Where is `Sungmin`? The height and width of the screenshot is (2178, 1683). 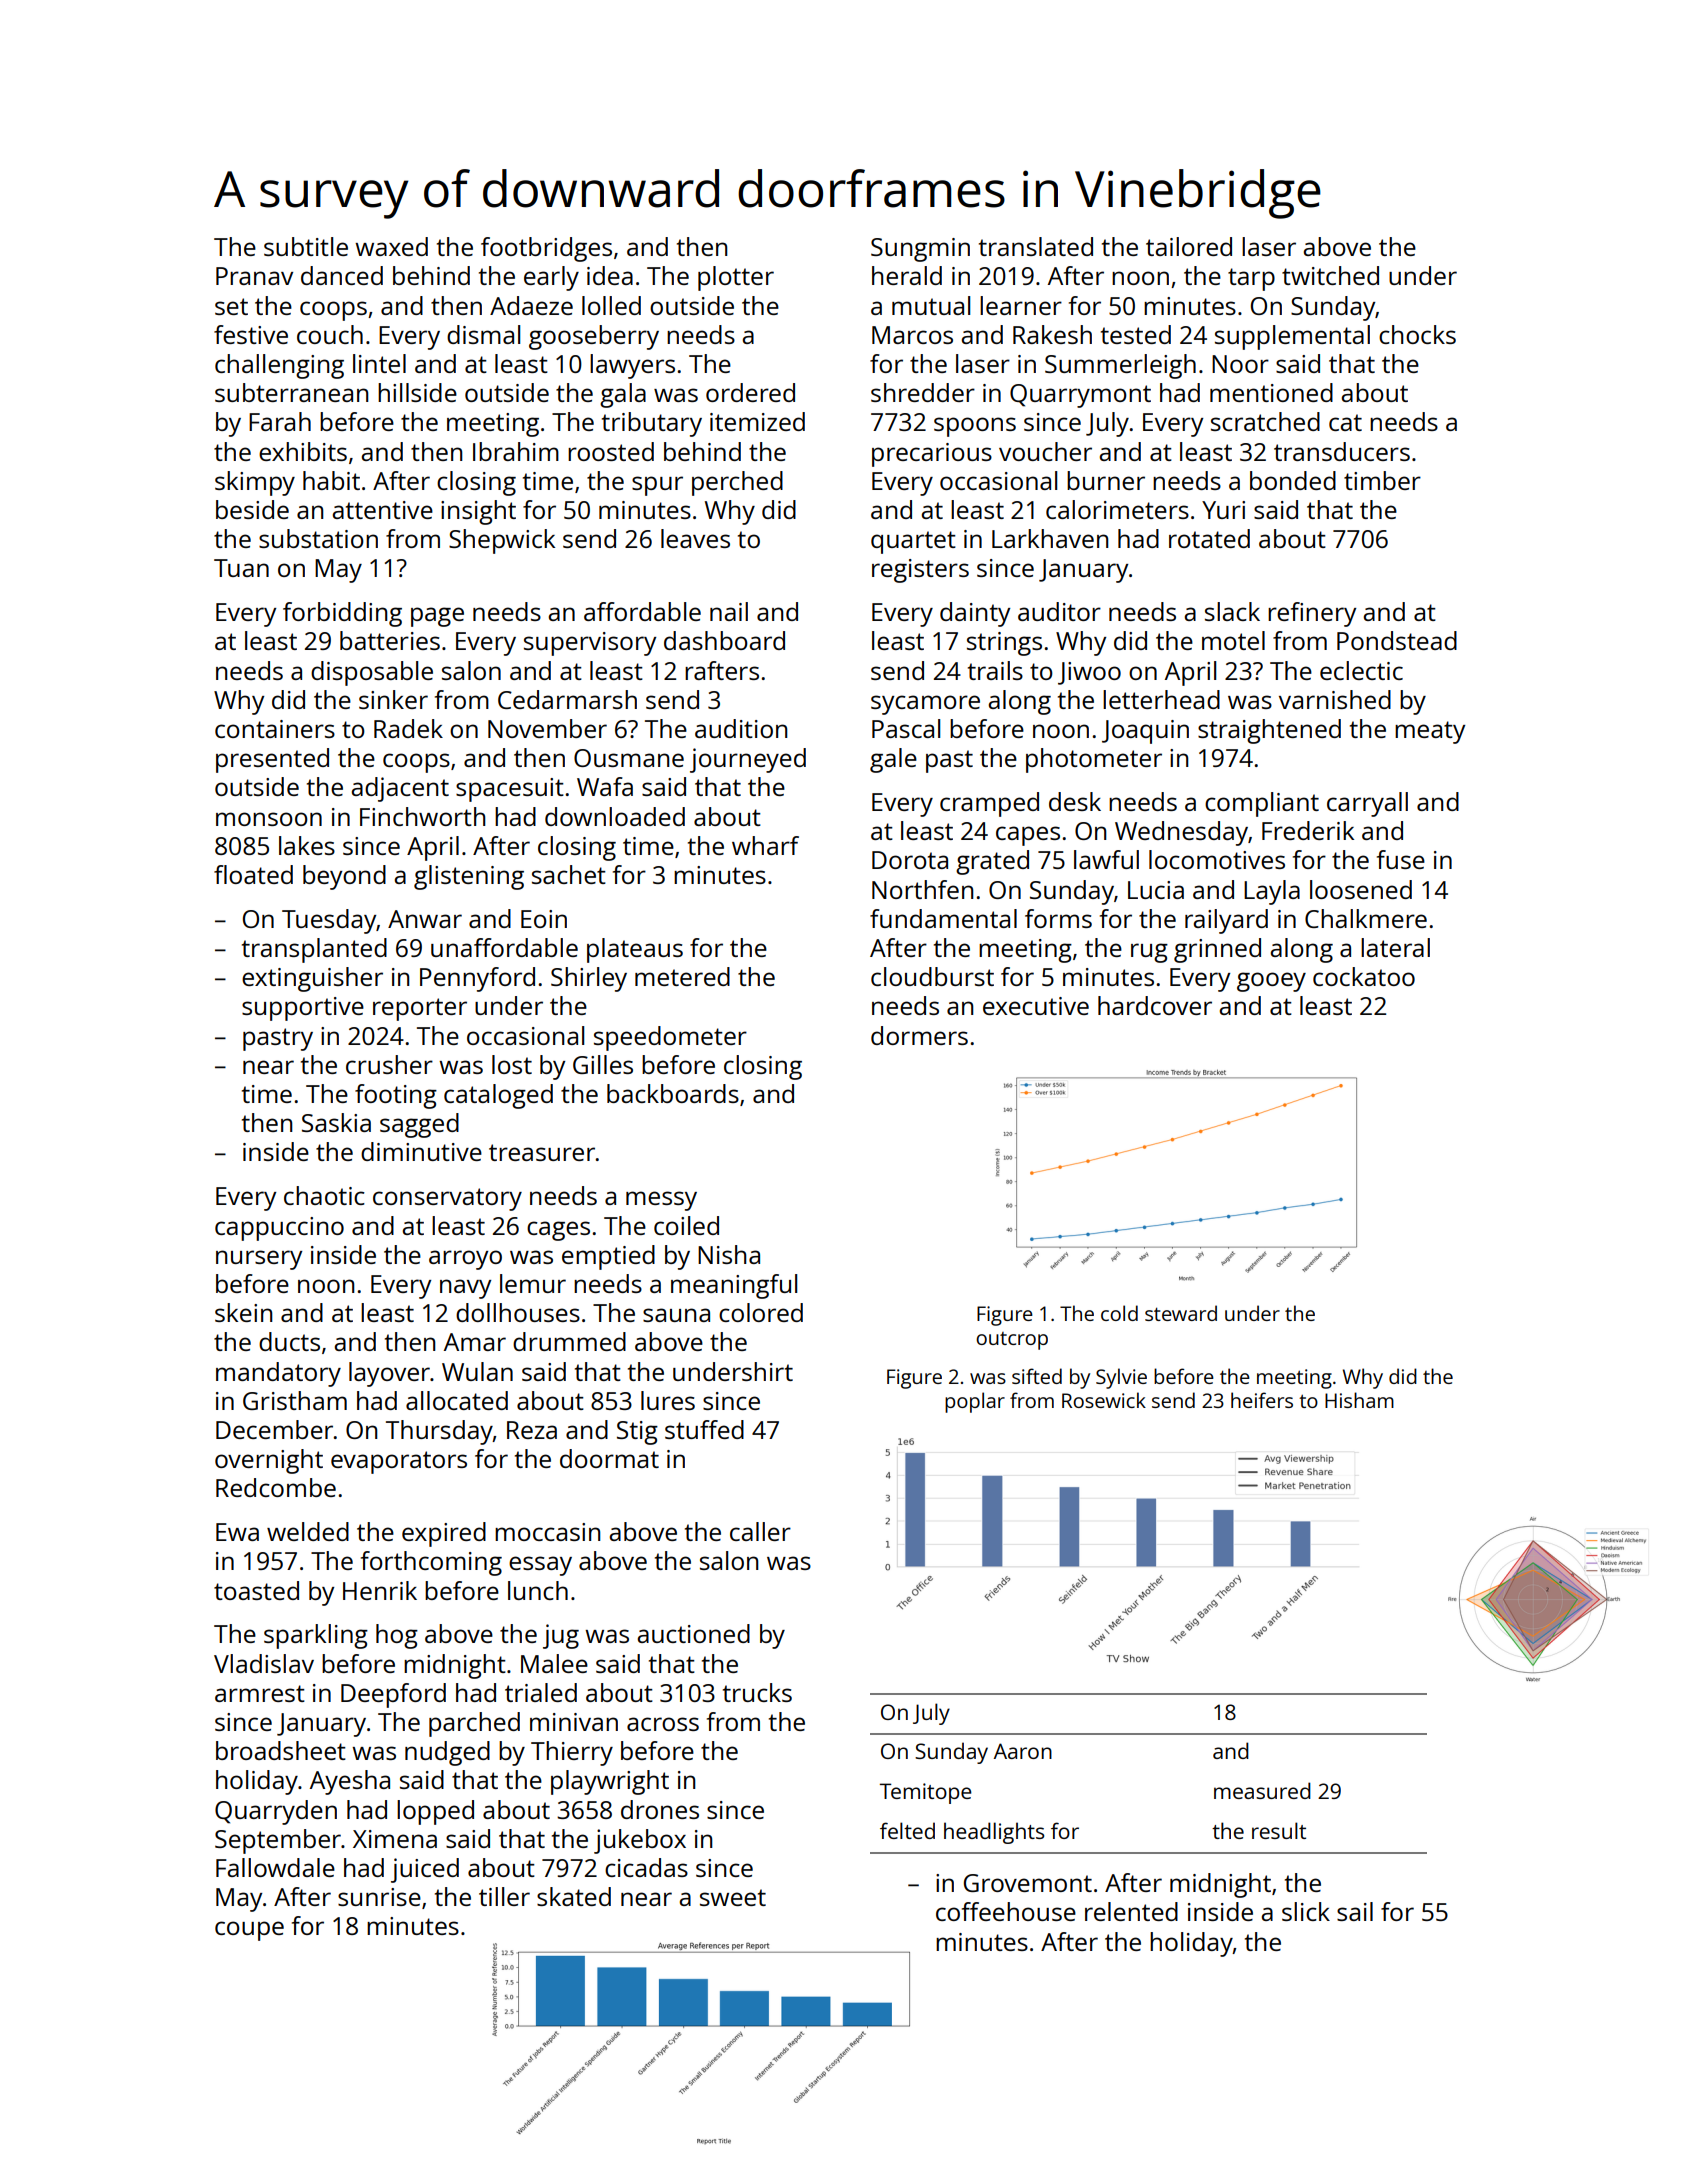
Sungmin is located at coordinates (920, 250).
